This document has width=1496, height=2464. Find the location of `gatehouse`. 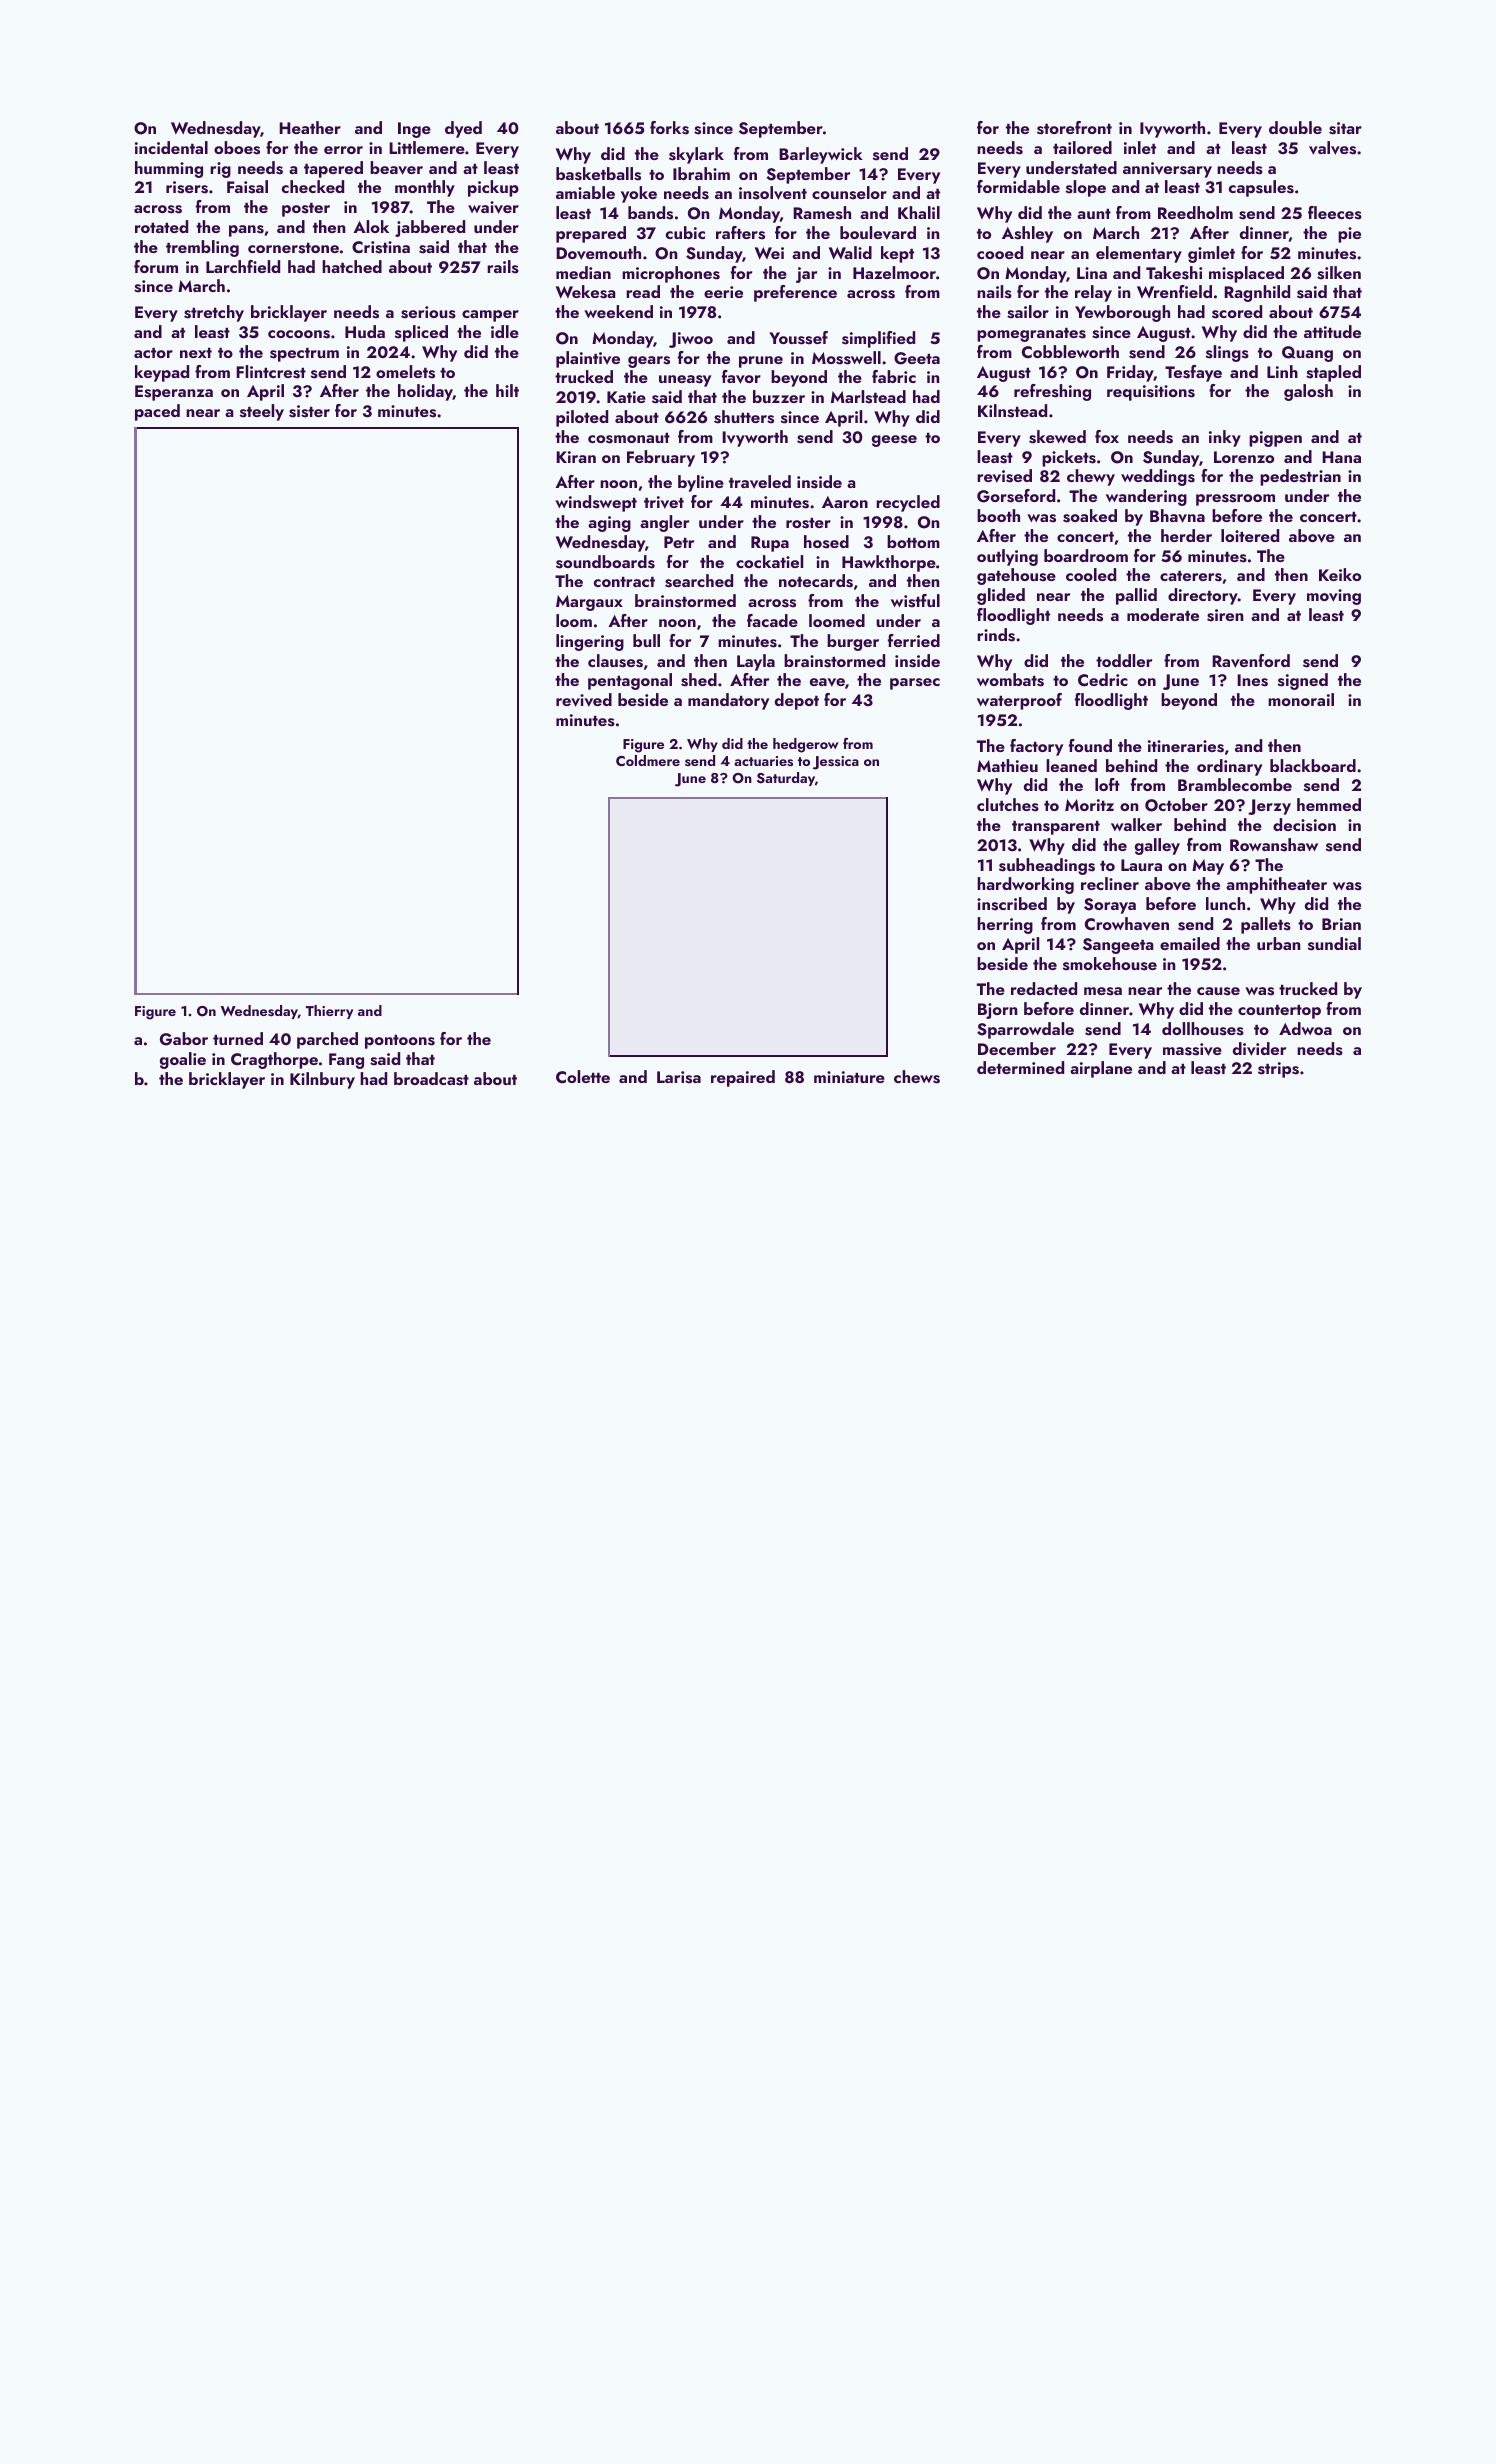

gatehouse is located at coordinates (1016, 576).
